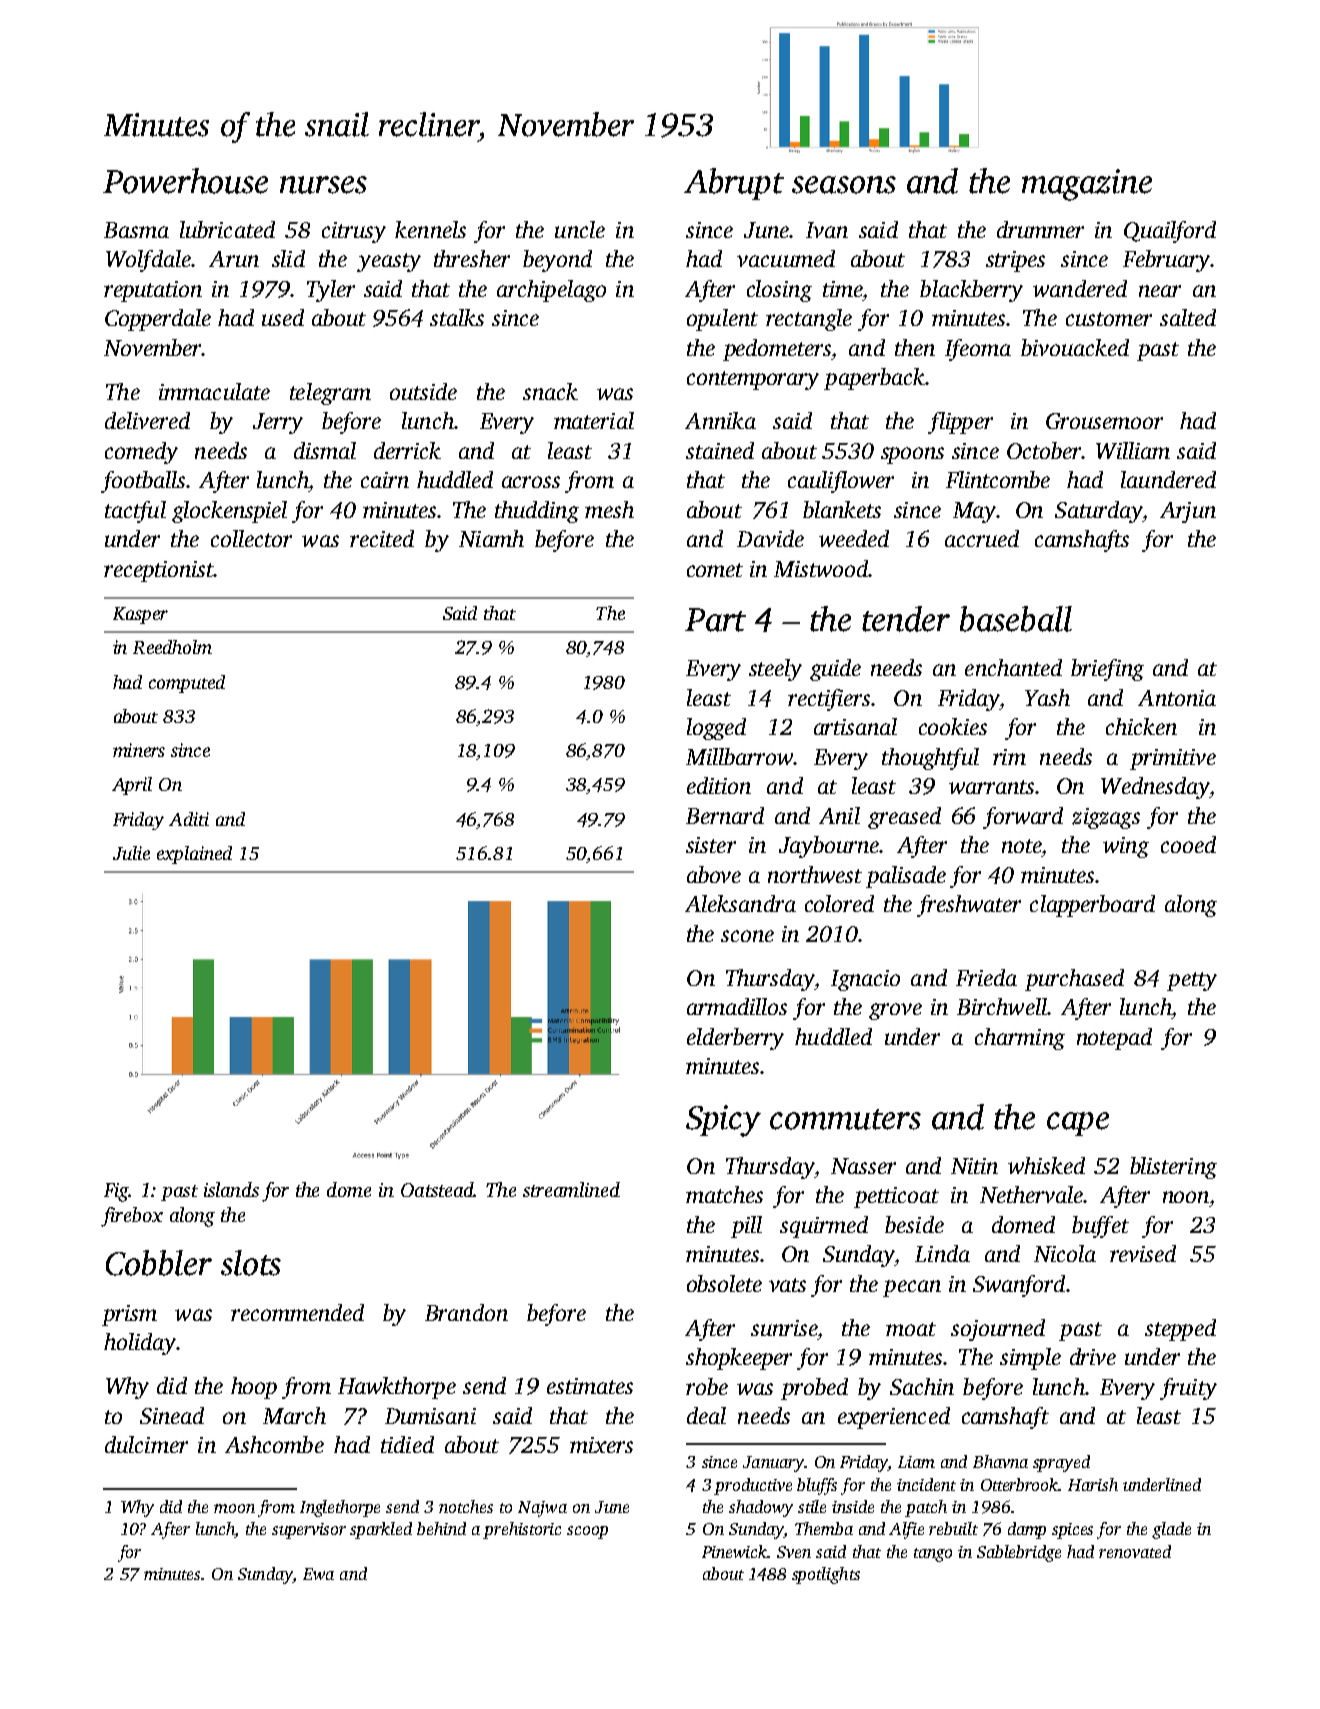  What do you see at coordinates (841, 482) in the image?
I see `cauliflower` at bounding box center [841, 482].
